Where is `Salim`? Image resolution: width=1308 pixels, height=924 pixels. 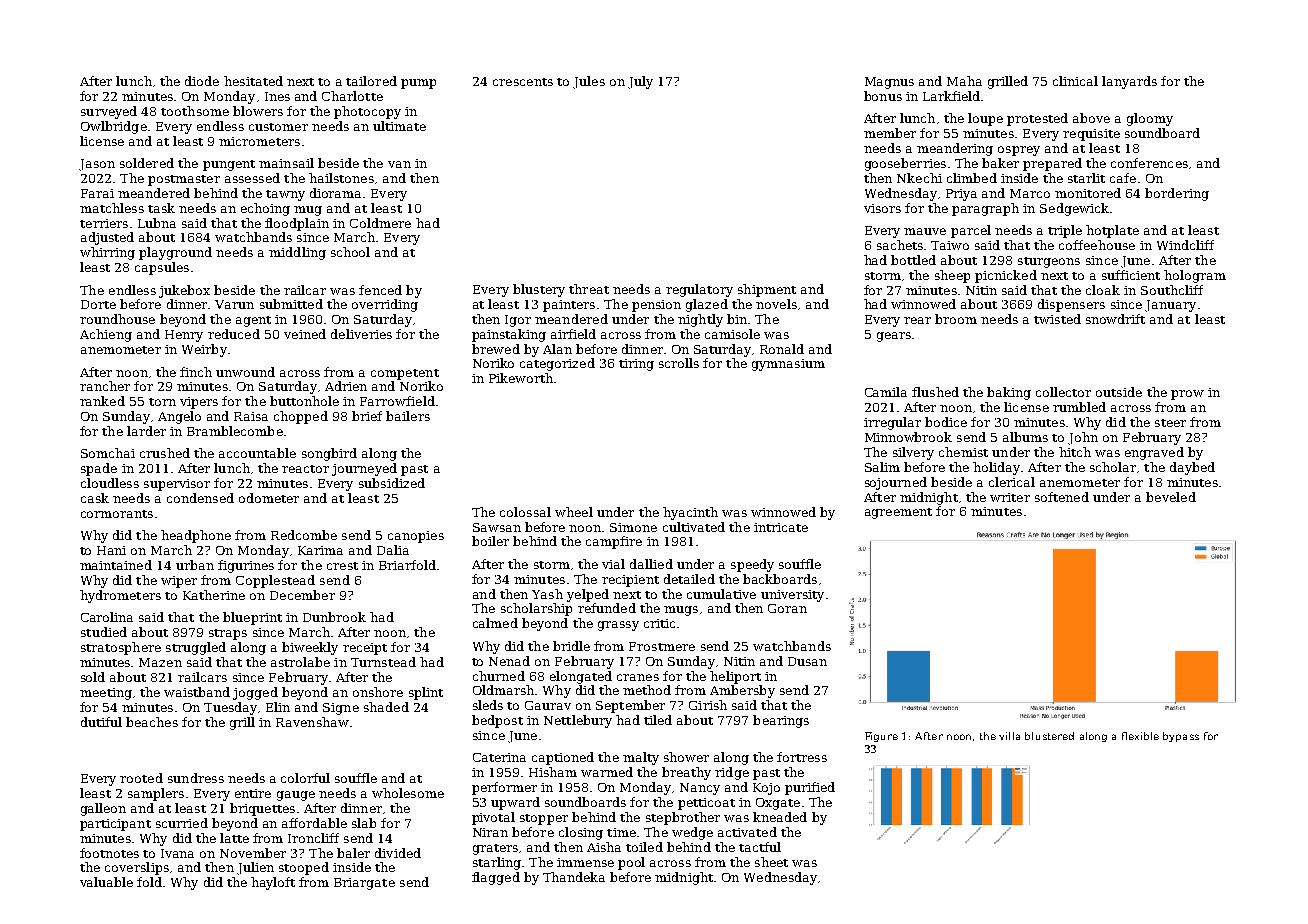 Salim is located at coordinates (882, 467).
